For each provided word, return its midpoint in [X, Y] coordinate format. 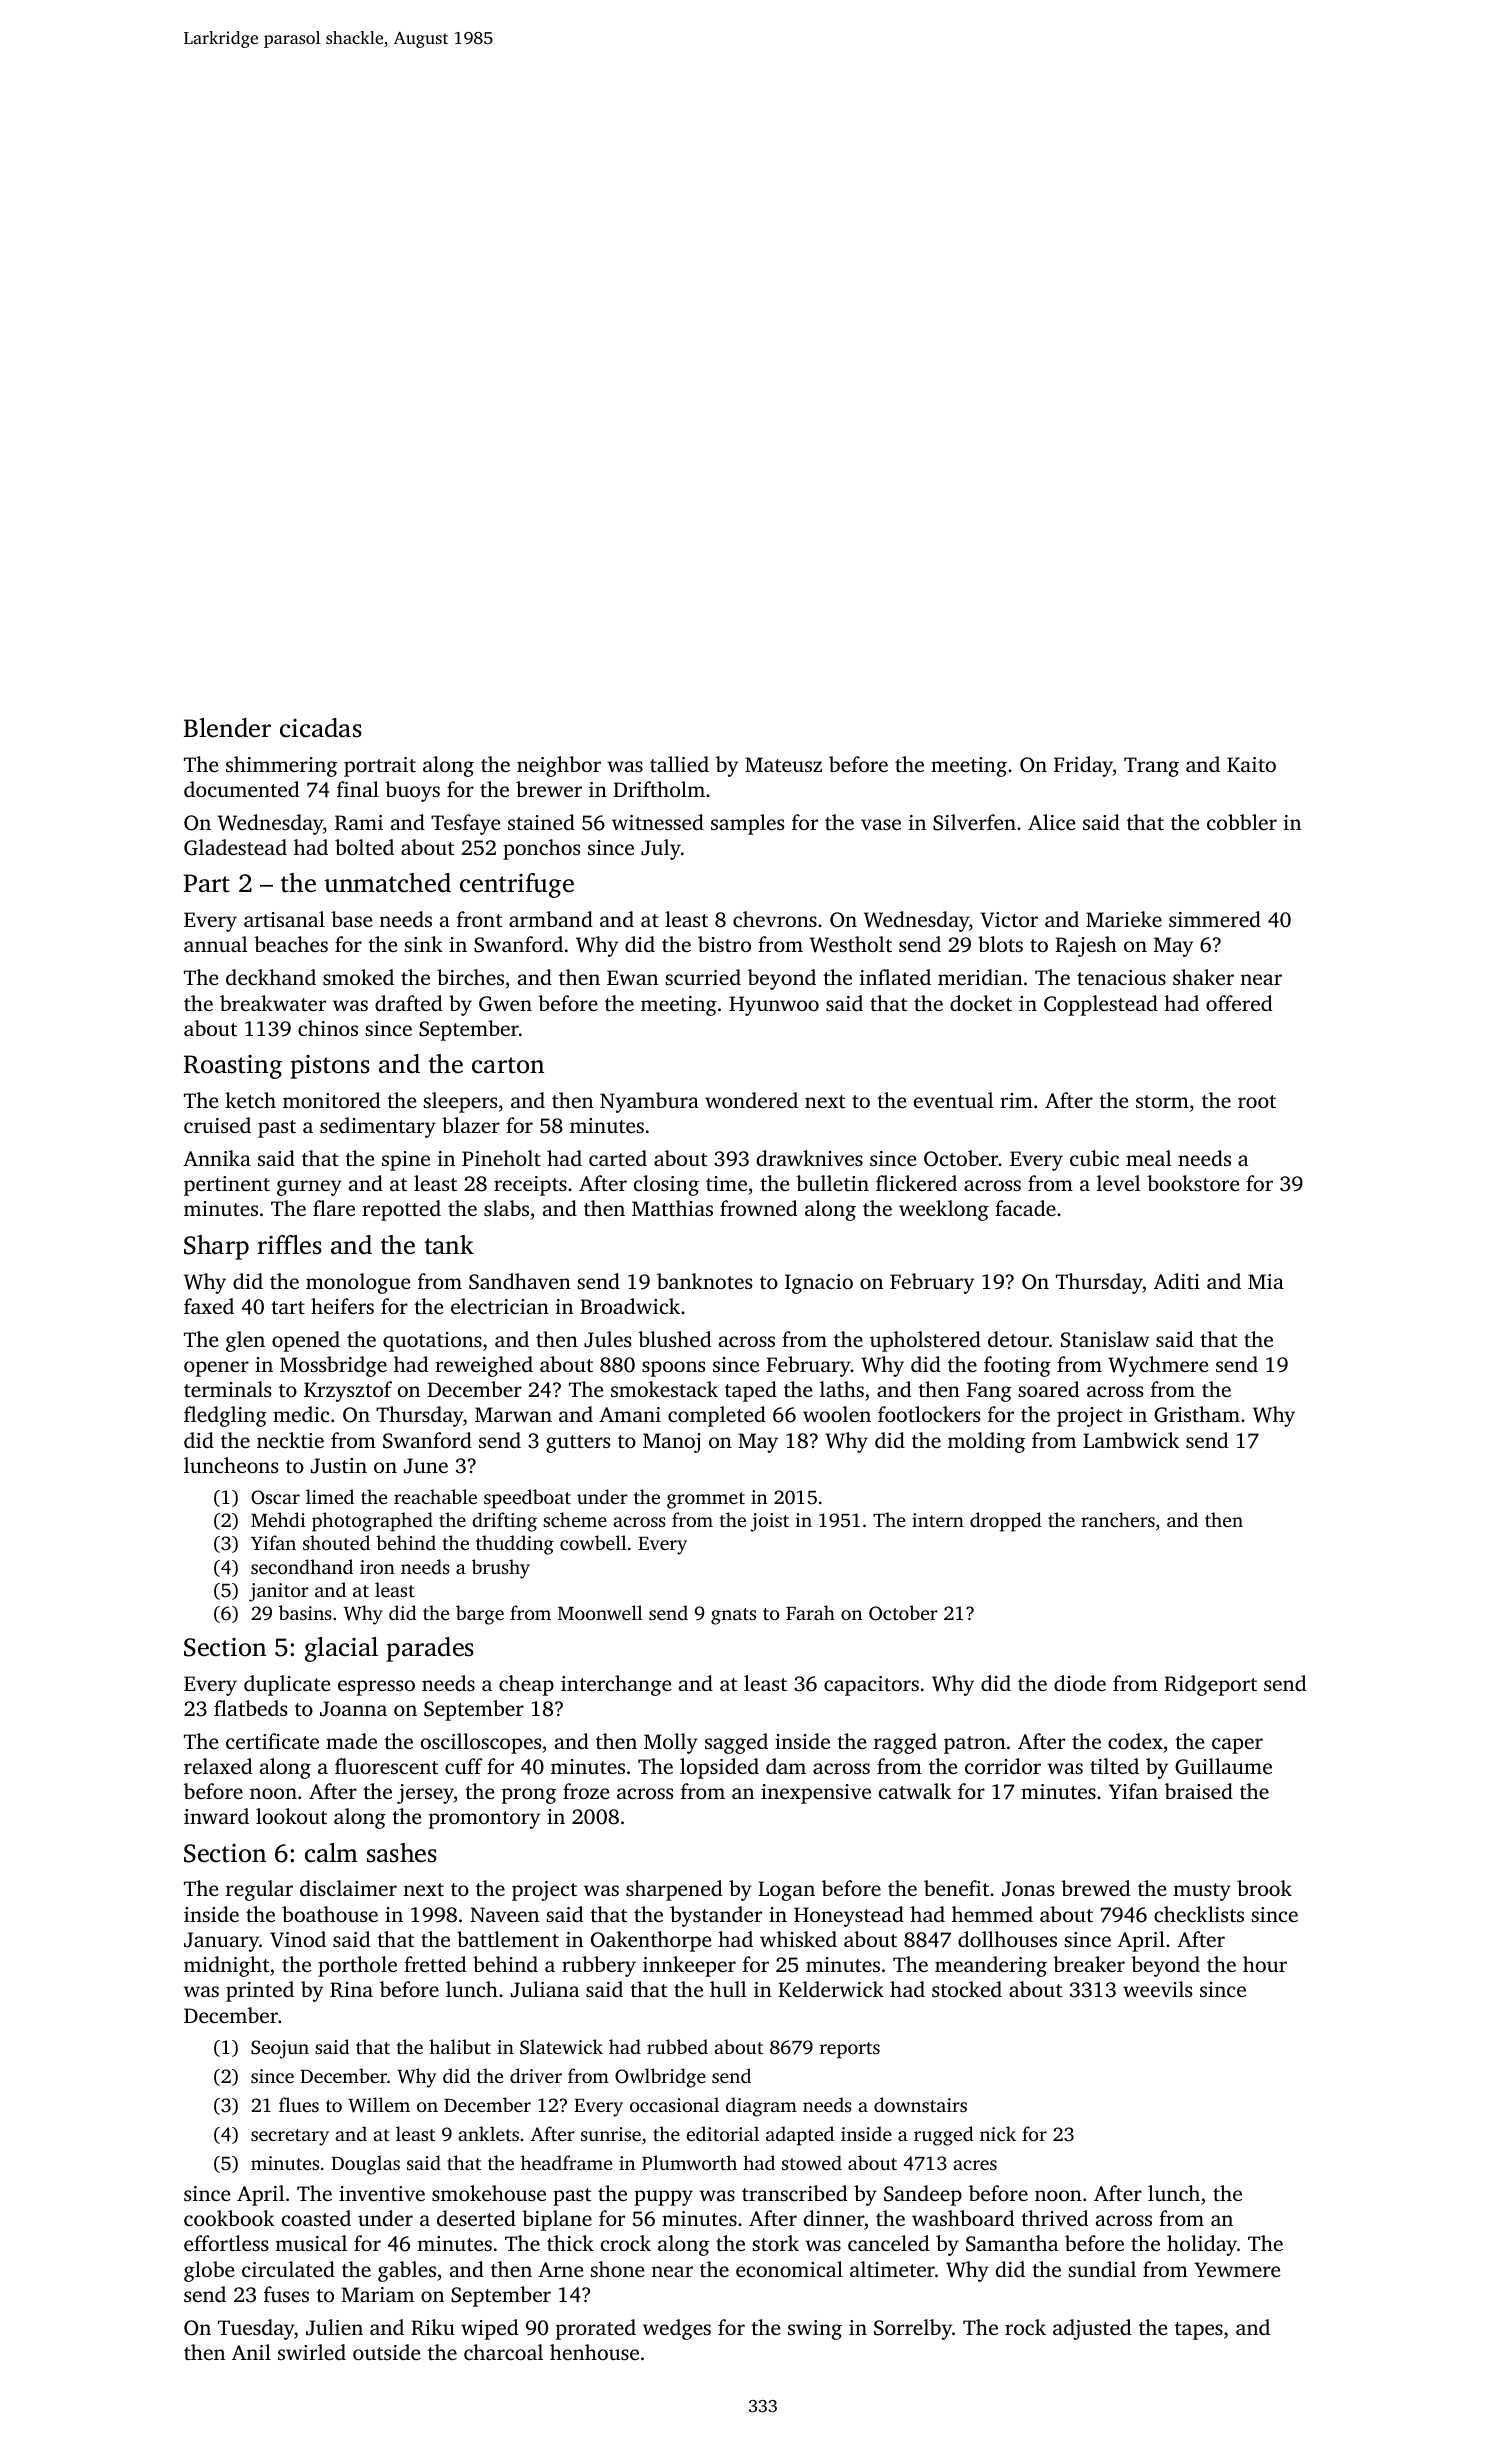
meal [1148, 1158]
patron [975, 1745]
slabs [506, 1208]
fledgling [225, 1416]
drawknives [810, 1158]
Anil [251, 2352]
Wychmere [1158, 1366]
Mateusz [783, 764]
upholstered [925, 1341]
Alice [1051, 822]
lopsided [719, 1768]
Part [206, 883]
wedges [677, 2329]
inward [216, 1816]
